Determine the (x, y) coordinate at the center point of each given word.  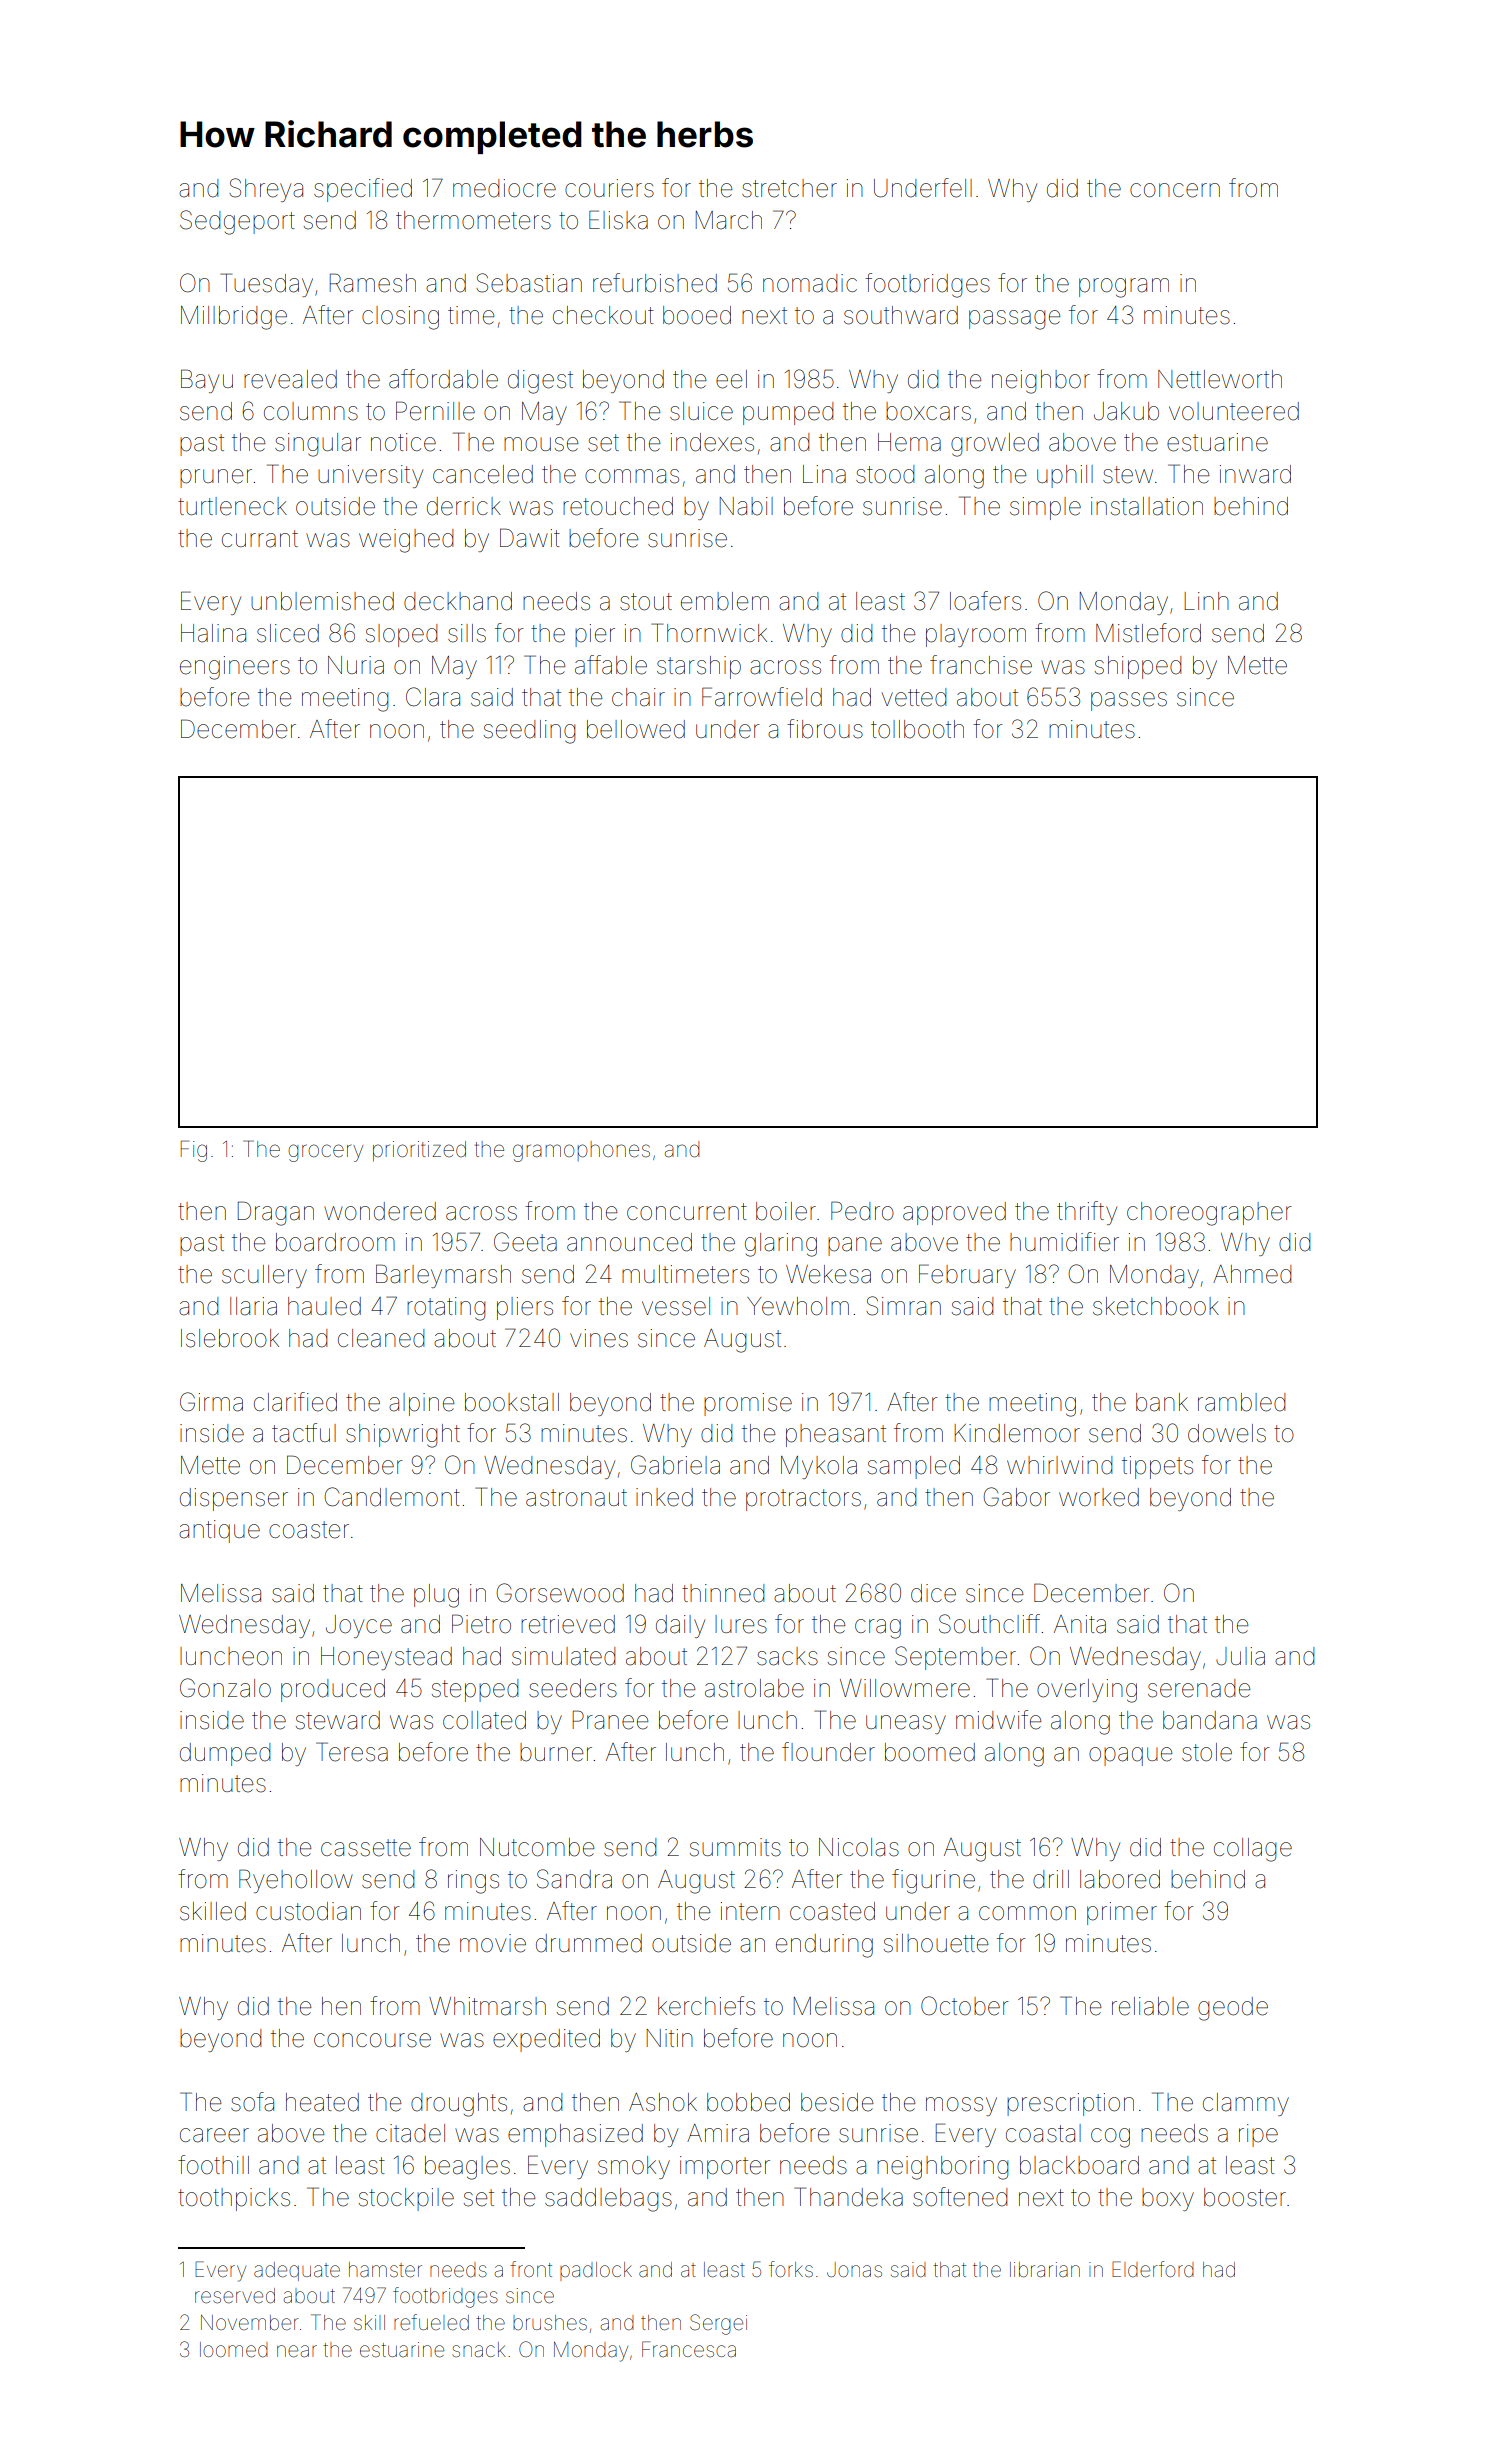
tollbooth (917, 729)
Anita (1080, 1624)
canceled (483, 474)
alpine (421, 1404)
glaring (781, 1245)
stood (885, 474)
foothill (213, 2165)
